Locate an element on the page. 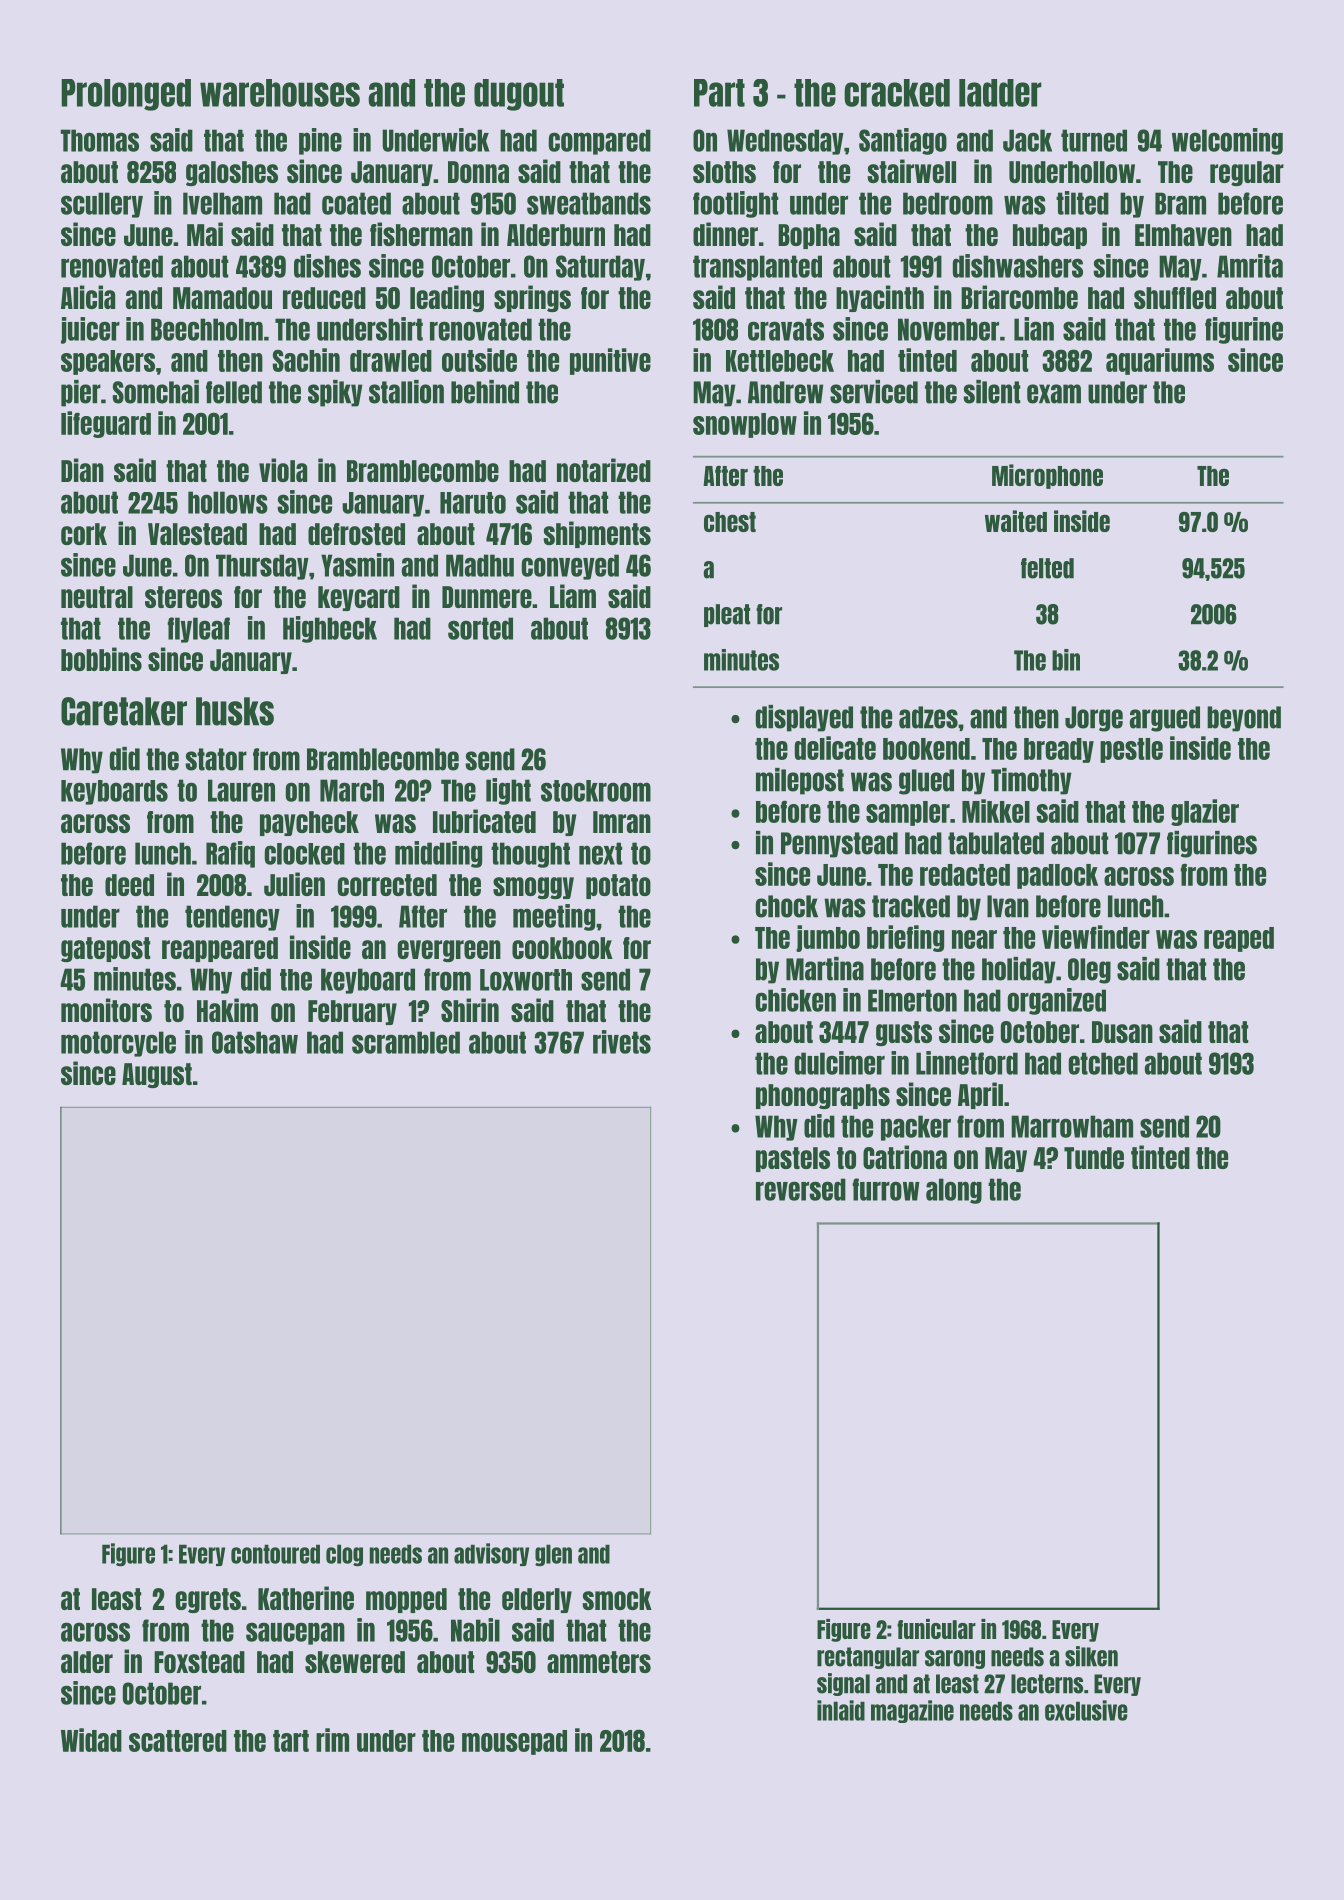 The width and height of the image is (1344, 1900). Briarcombe is located at coordinates (1019, 297).
